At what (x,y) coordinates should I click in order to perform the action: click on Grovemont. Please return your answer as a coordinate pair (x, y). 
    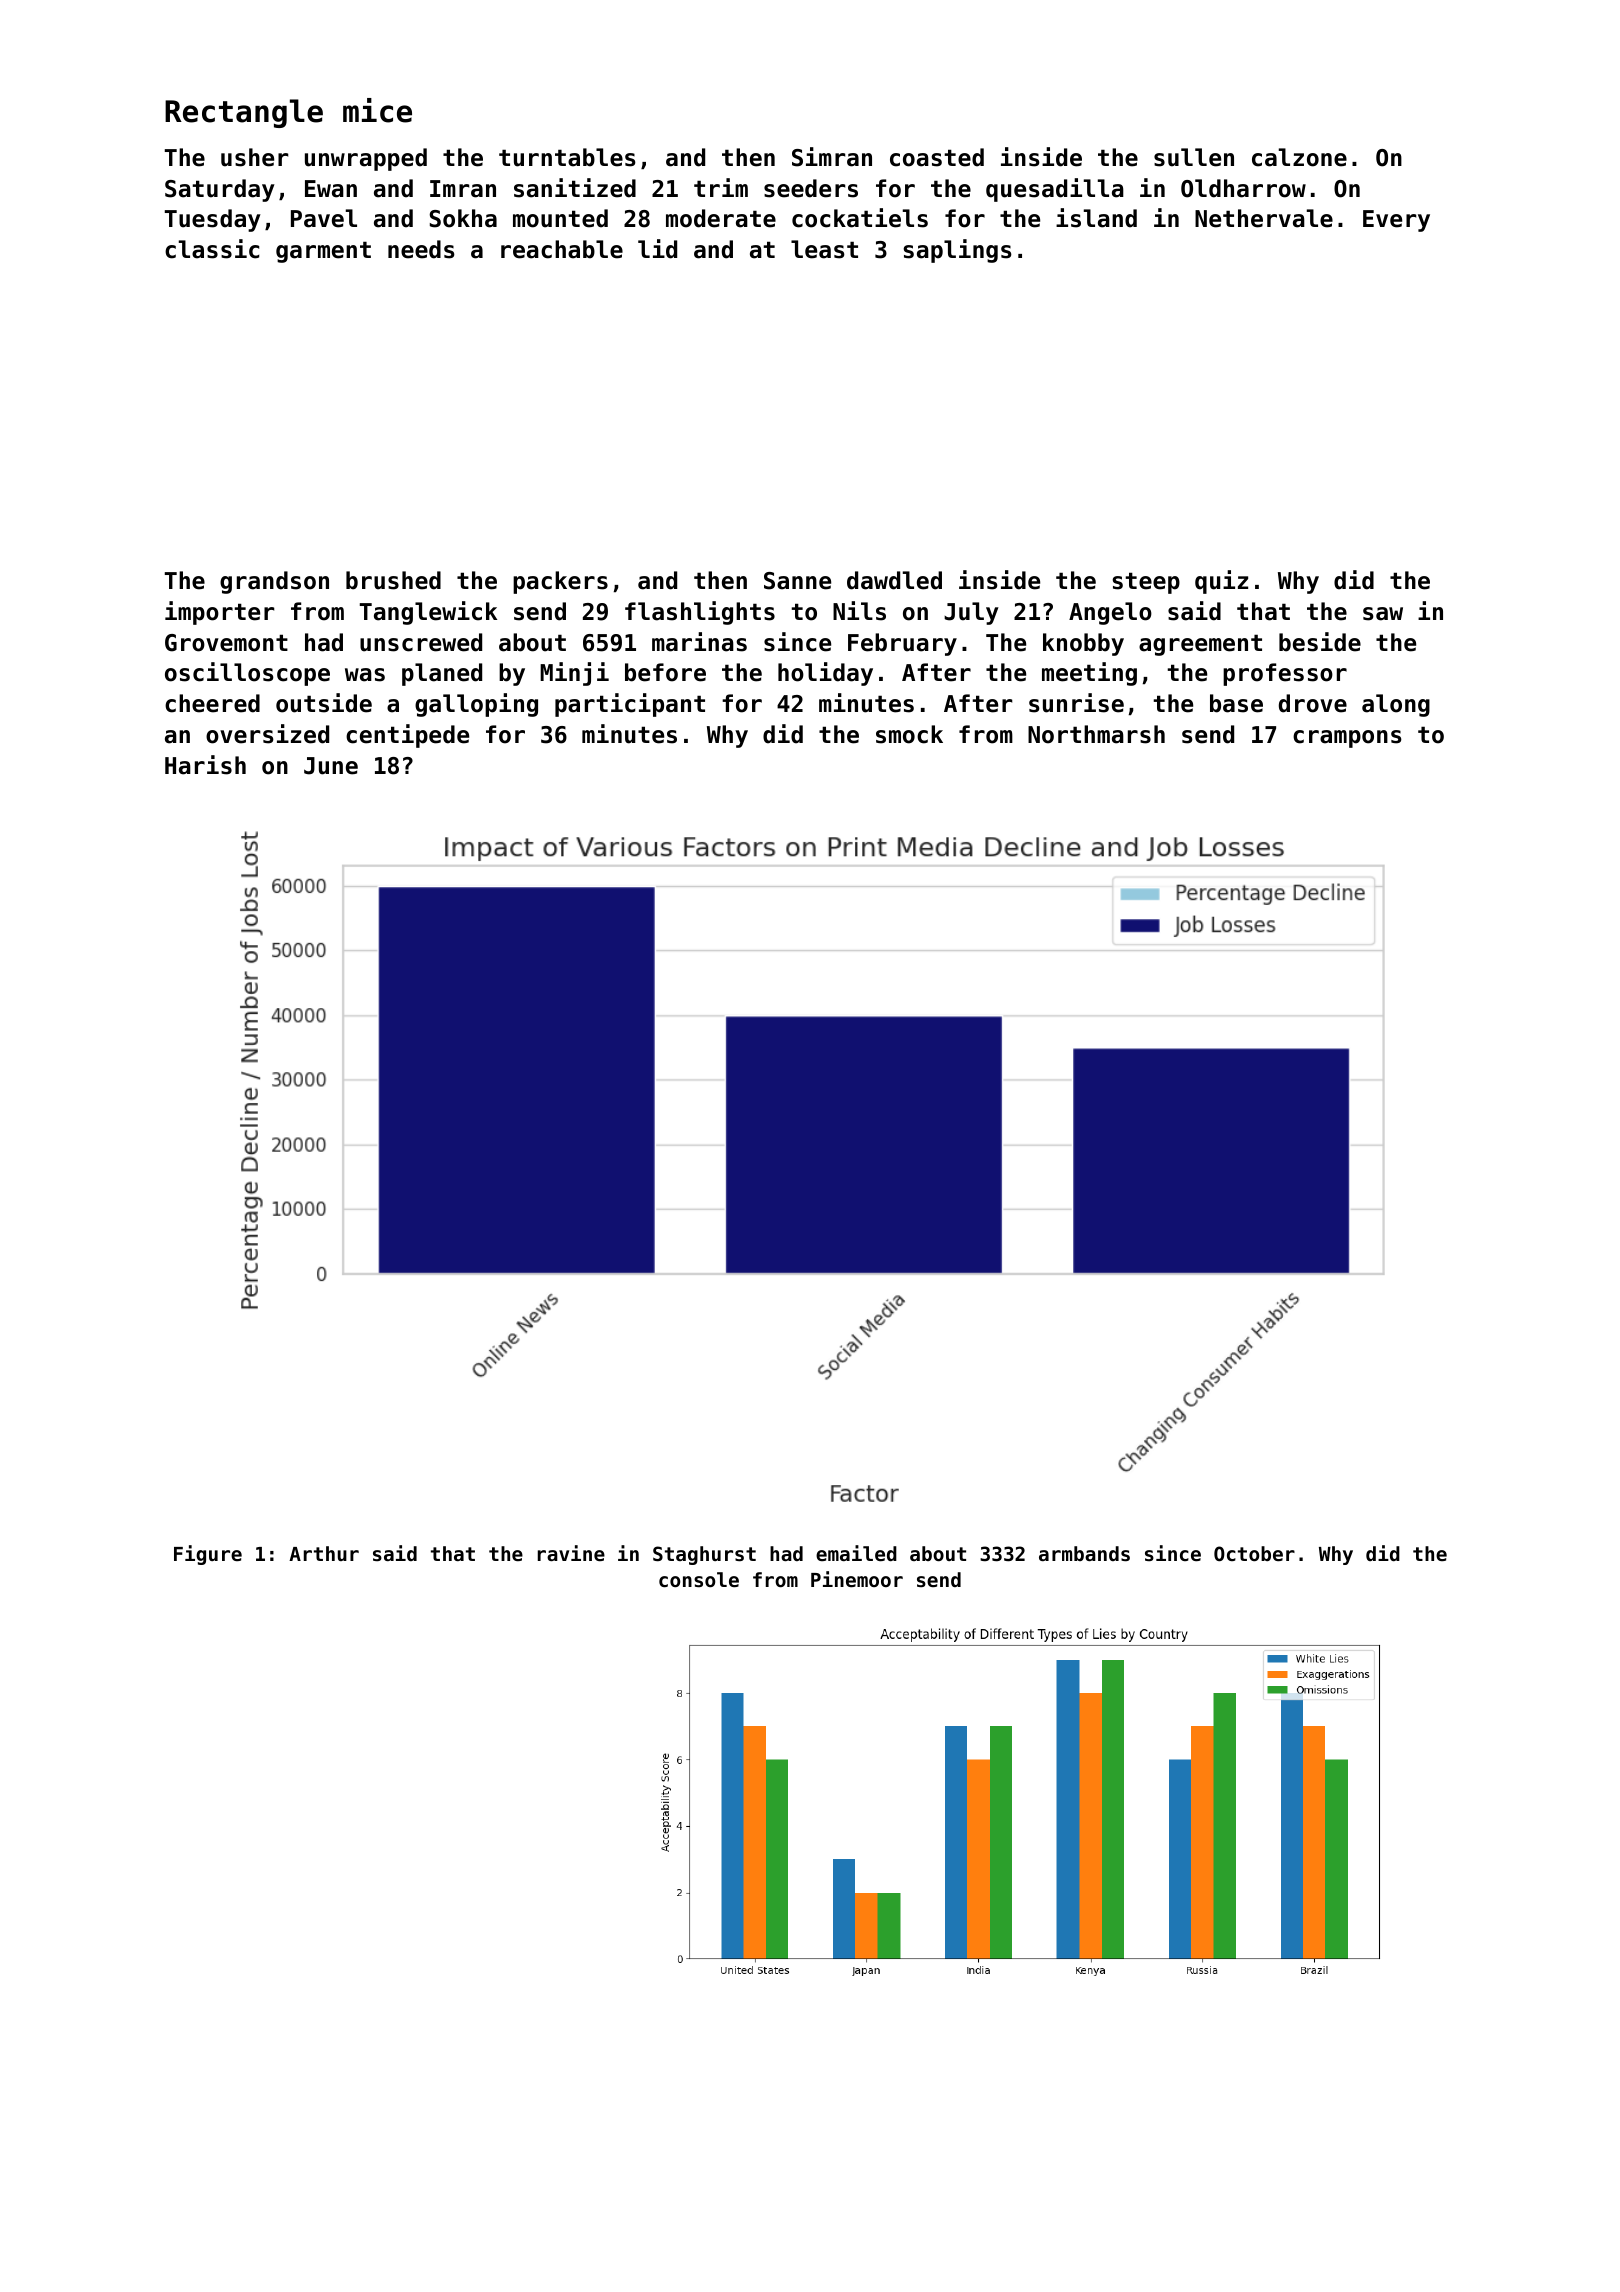
    Looking at the image, I should click on (226, 643).
